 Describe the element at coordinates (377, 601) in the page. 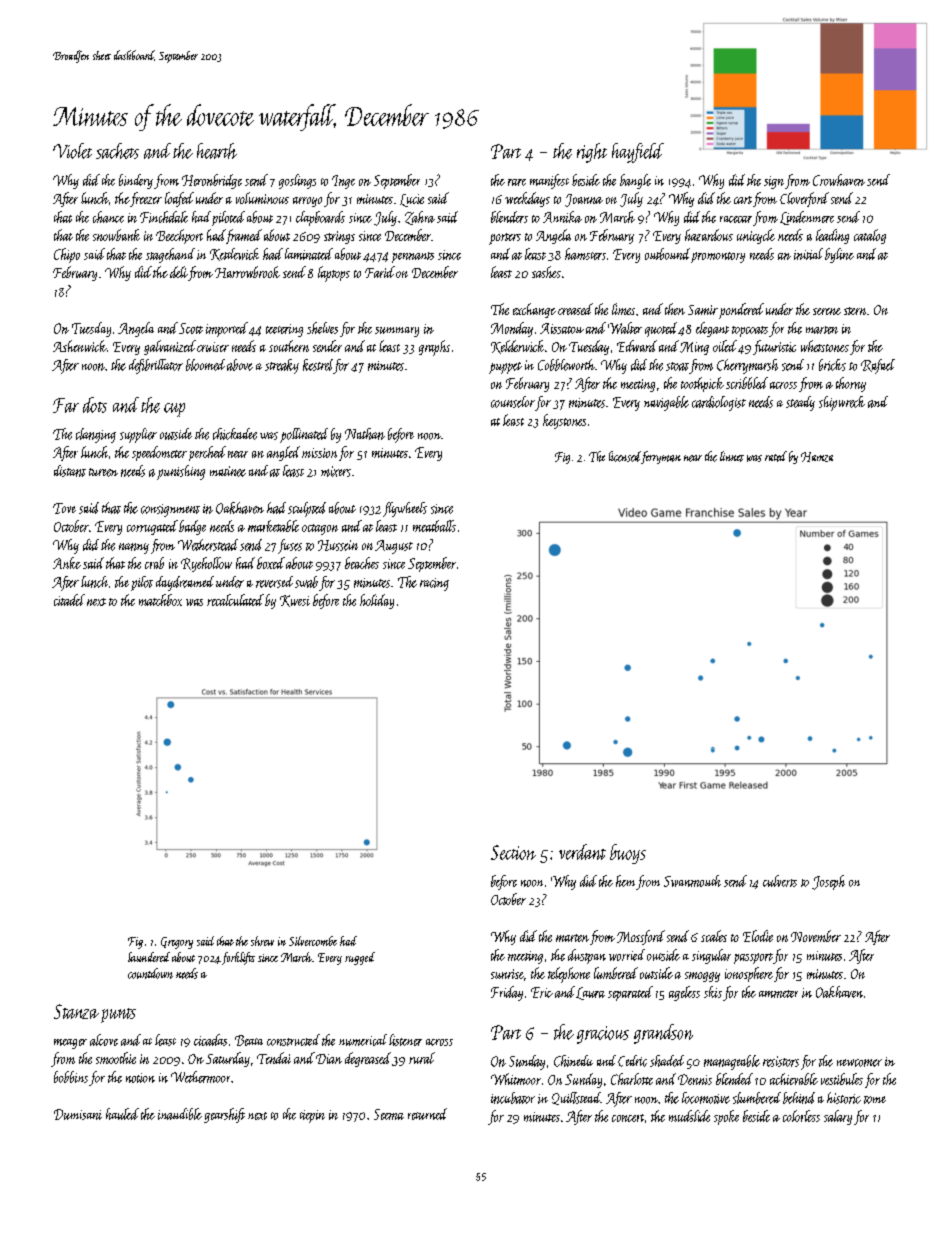

I see `holiday` at that location.
